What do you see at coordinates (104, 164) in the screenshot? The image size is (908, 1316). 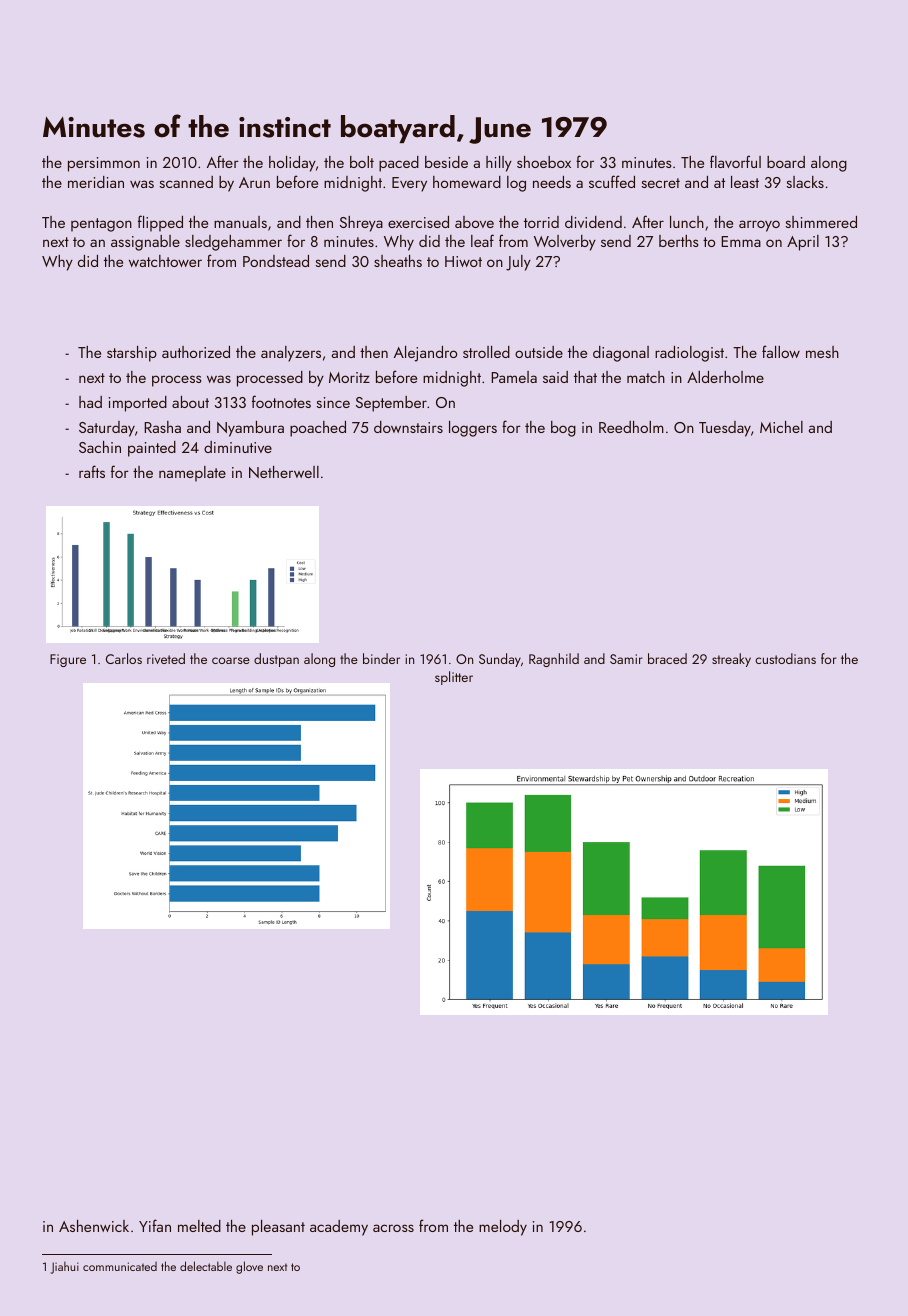 I see `persimmon` at bounding box center [104, 164].
